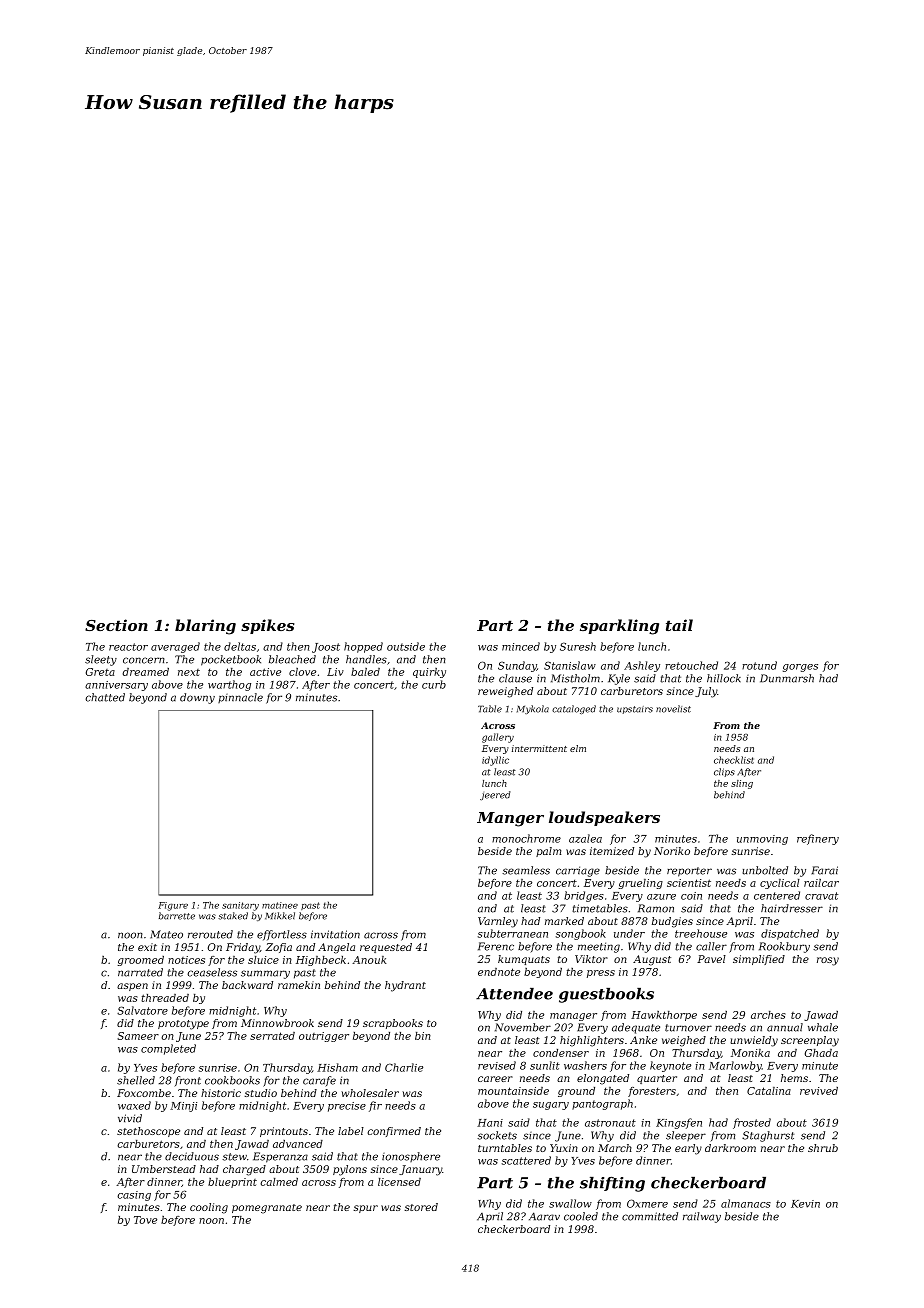  I want to click on hydrant, so click(405, 986).
